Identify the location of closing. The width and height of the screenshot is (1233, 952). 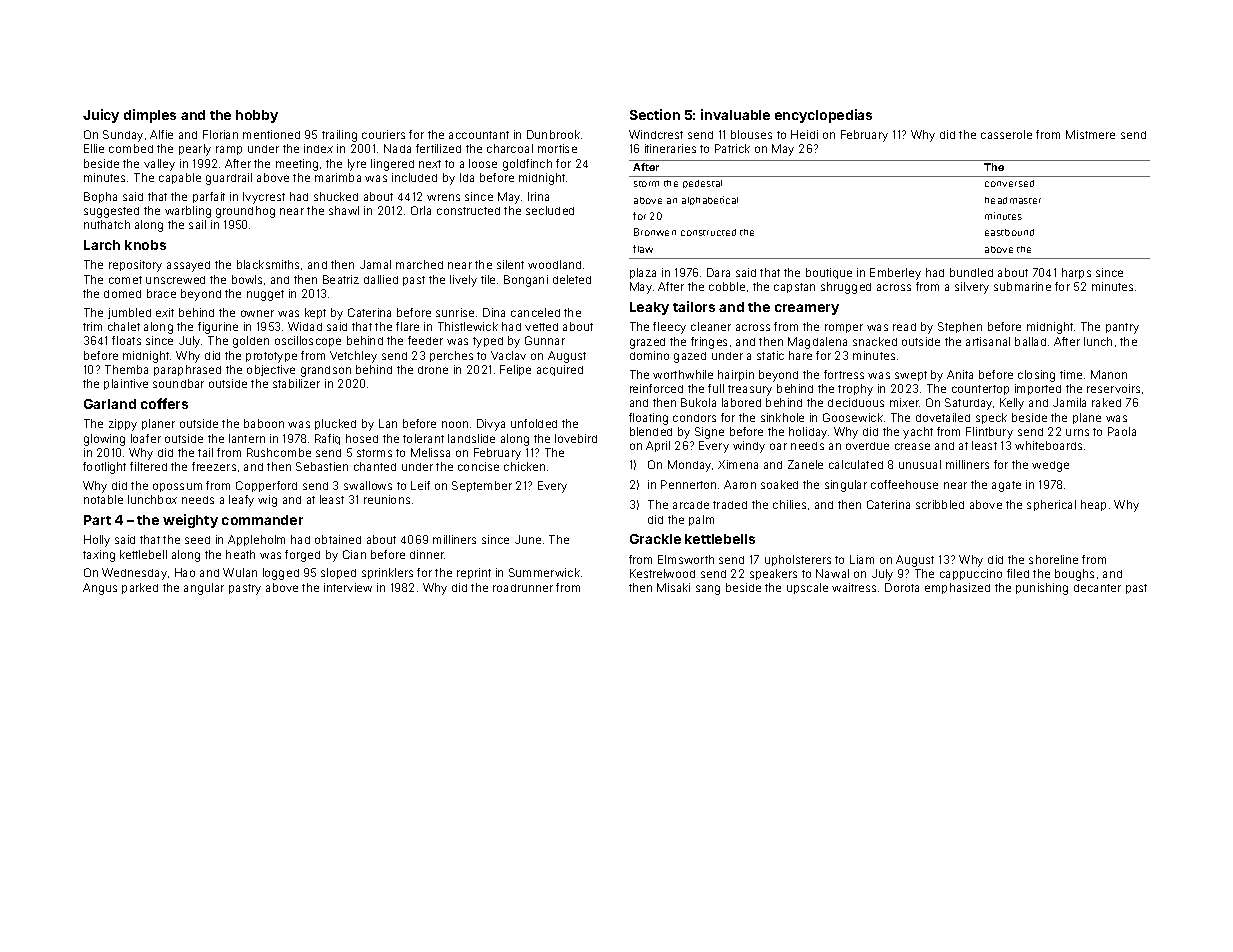
(1036, 376).
